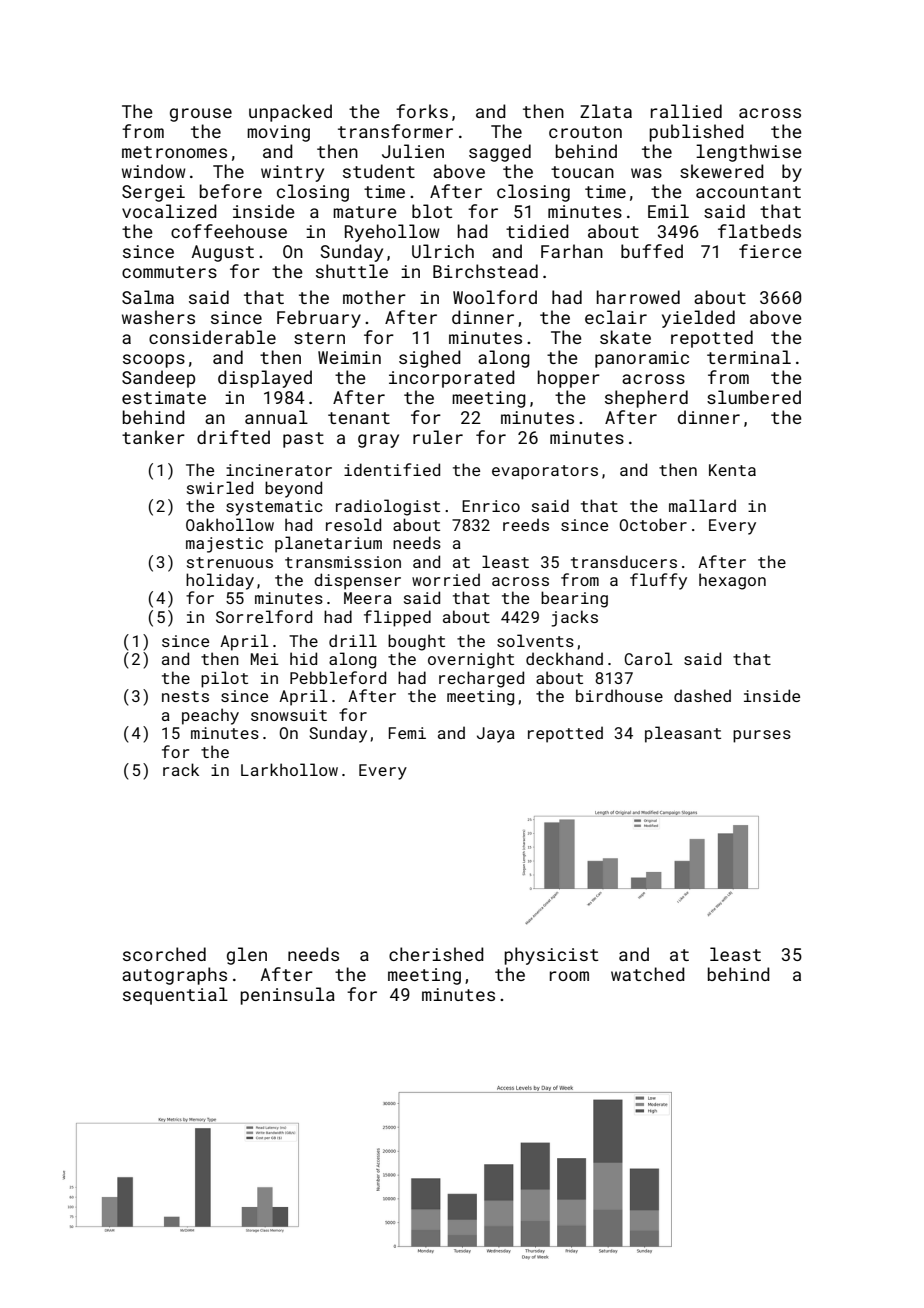 The width and height of the document is (924, 1308). Describe the element at coordinates (158, 379) in the document. I see `Sandeep` at that location.
